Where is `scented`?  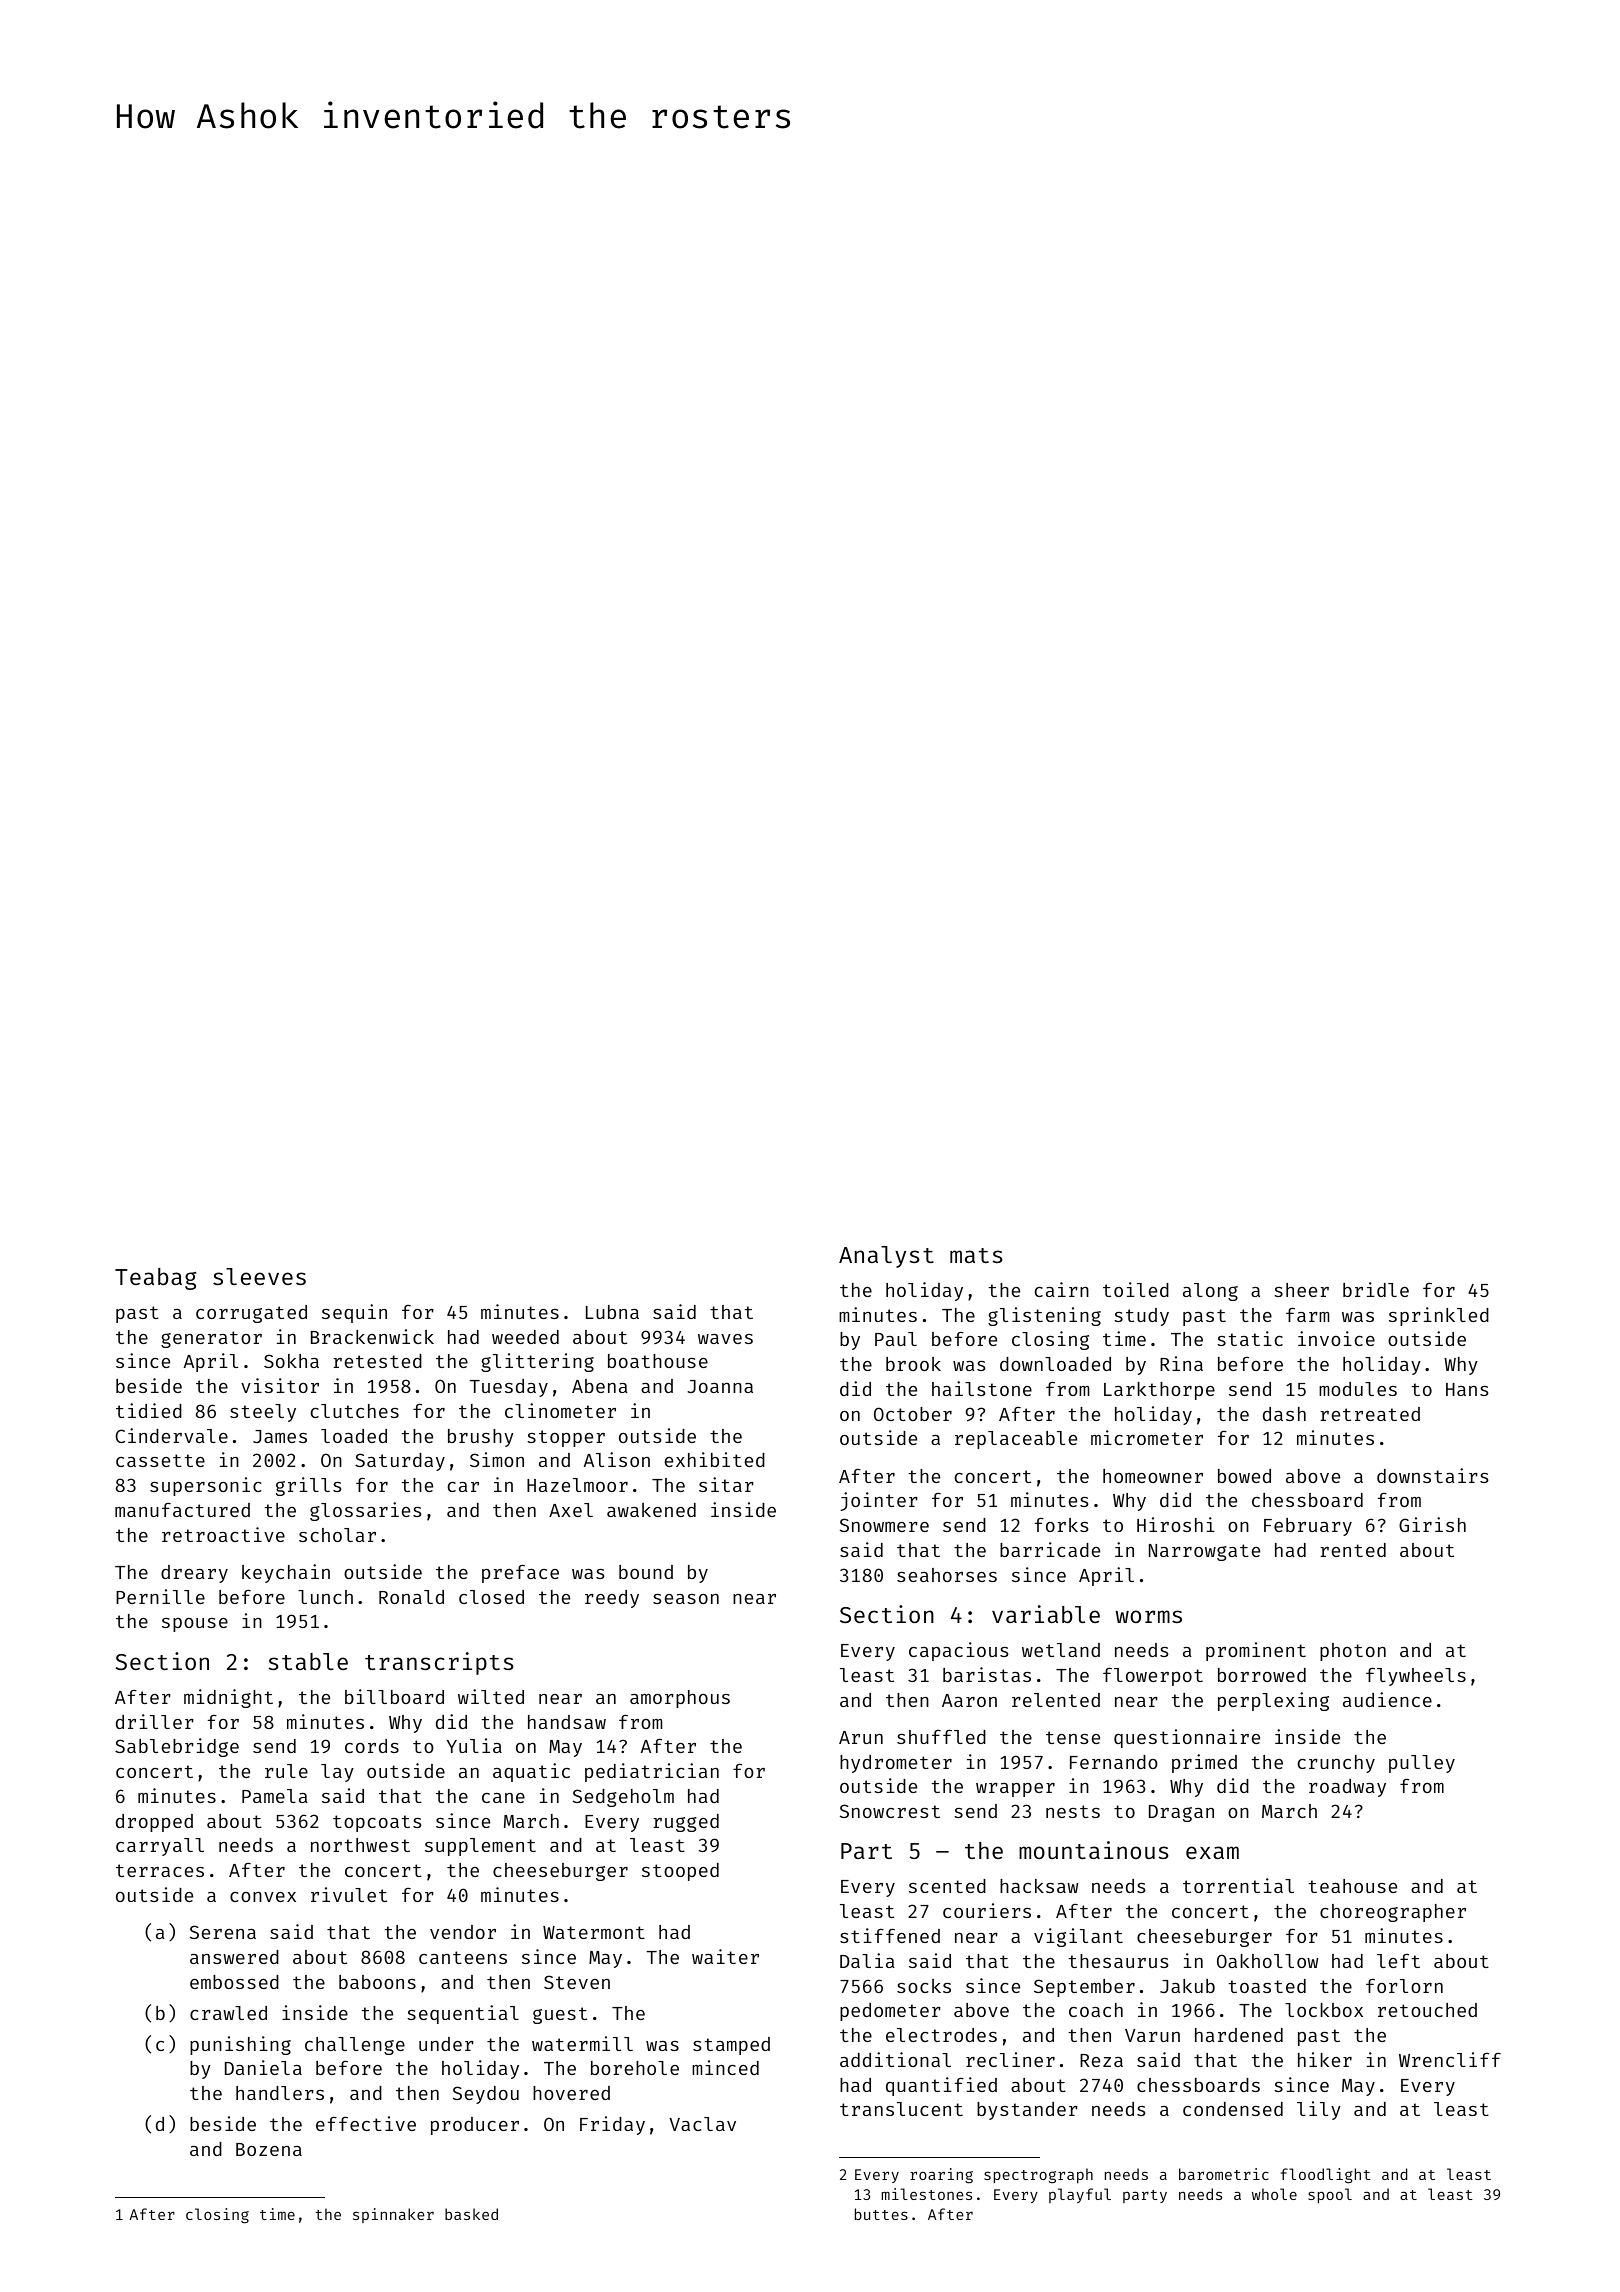 scented is located at coordinates (947, 1886).
